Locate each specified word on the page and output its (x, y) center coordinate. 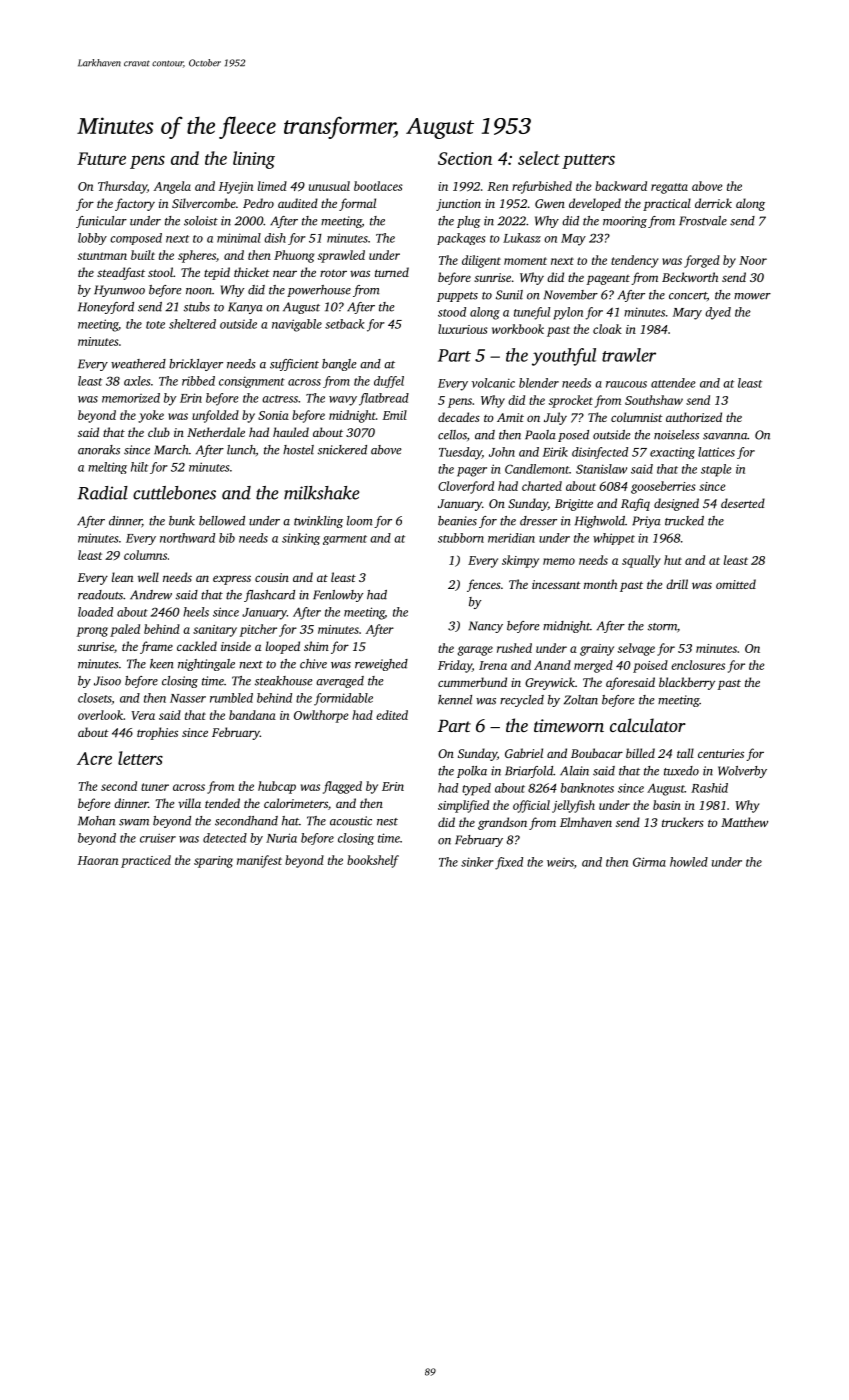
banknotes (587, 788)
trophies (157, 733)
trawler (629, 355)
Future (101, 158)
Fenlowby (338, 596)
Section (465, 158)
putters (588, 161)
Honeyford (106, 308)
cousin (272, 577)
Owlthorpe (321, 716)
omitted (736, 584)
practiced (146, 861)
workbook (518, 329)
